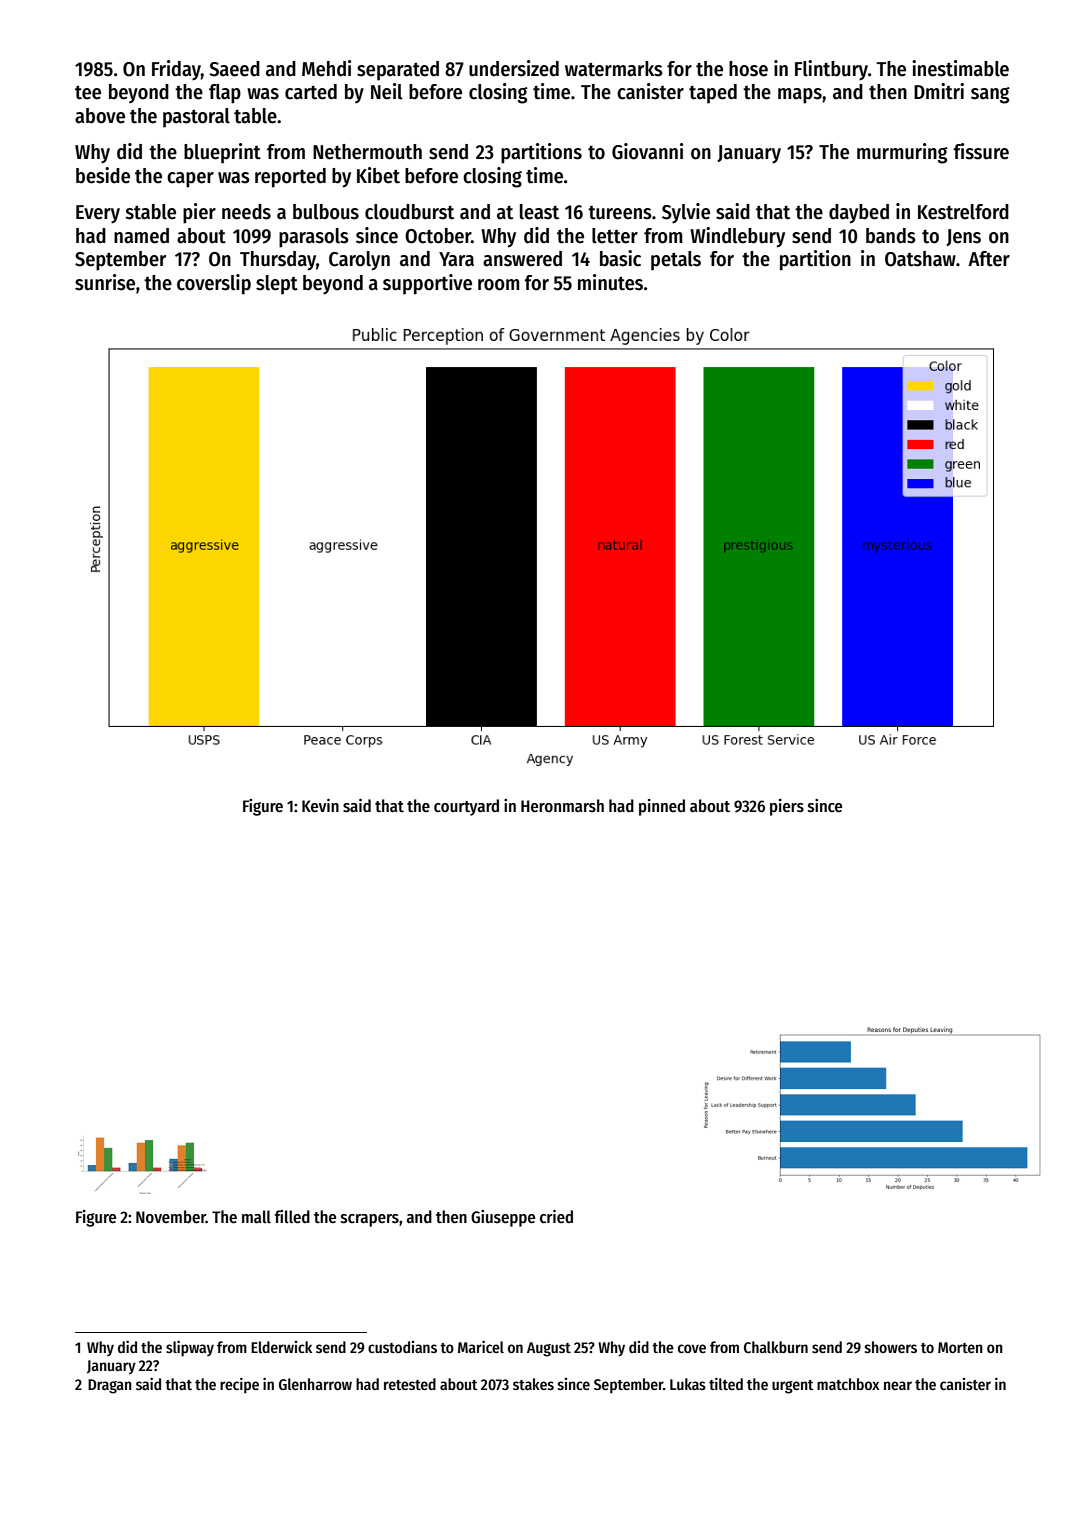 The image size is (1085, 1535). Describe the element at coordinates (610, 282) in the screenshot. I see `minutes` at that location.
